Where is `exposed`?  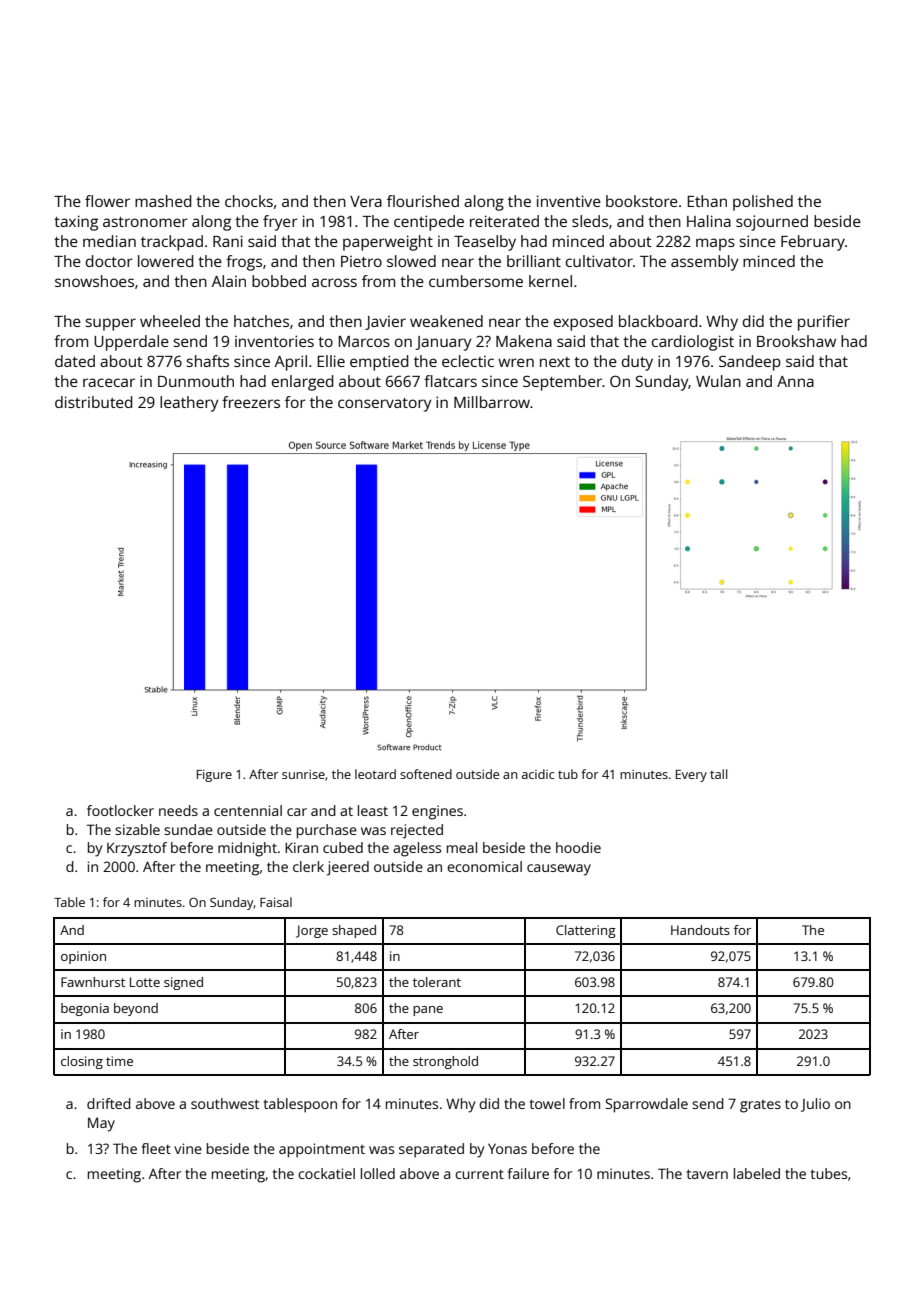
exposed is located at coordinates (583, 323).
